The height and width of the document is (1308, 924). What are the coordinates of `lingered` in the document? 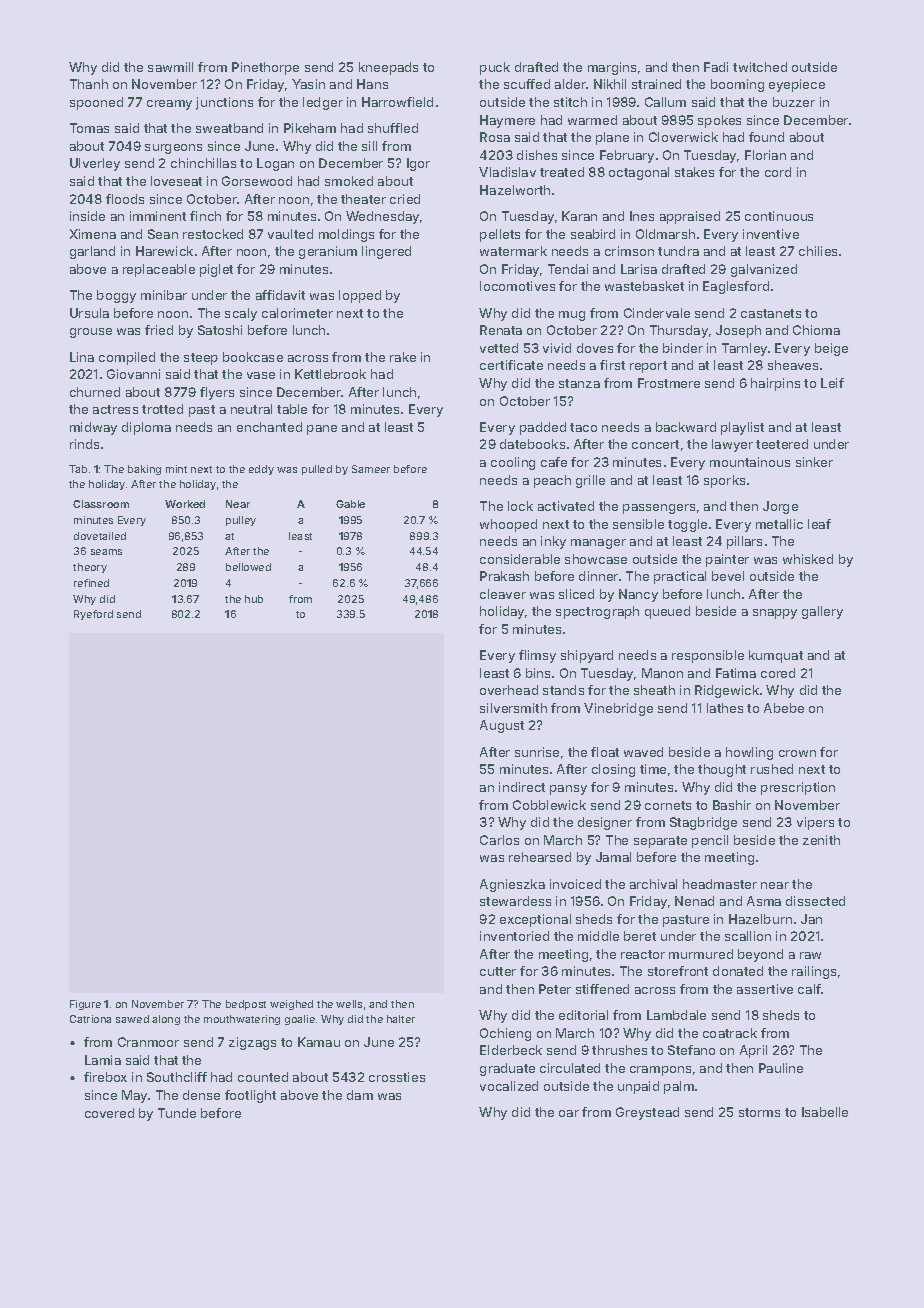 It's located at (386, 252).
